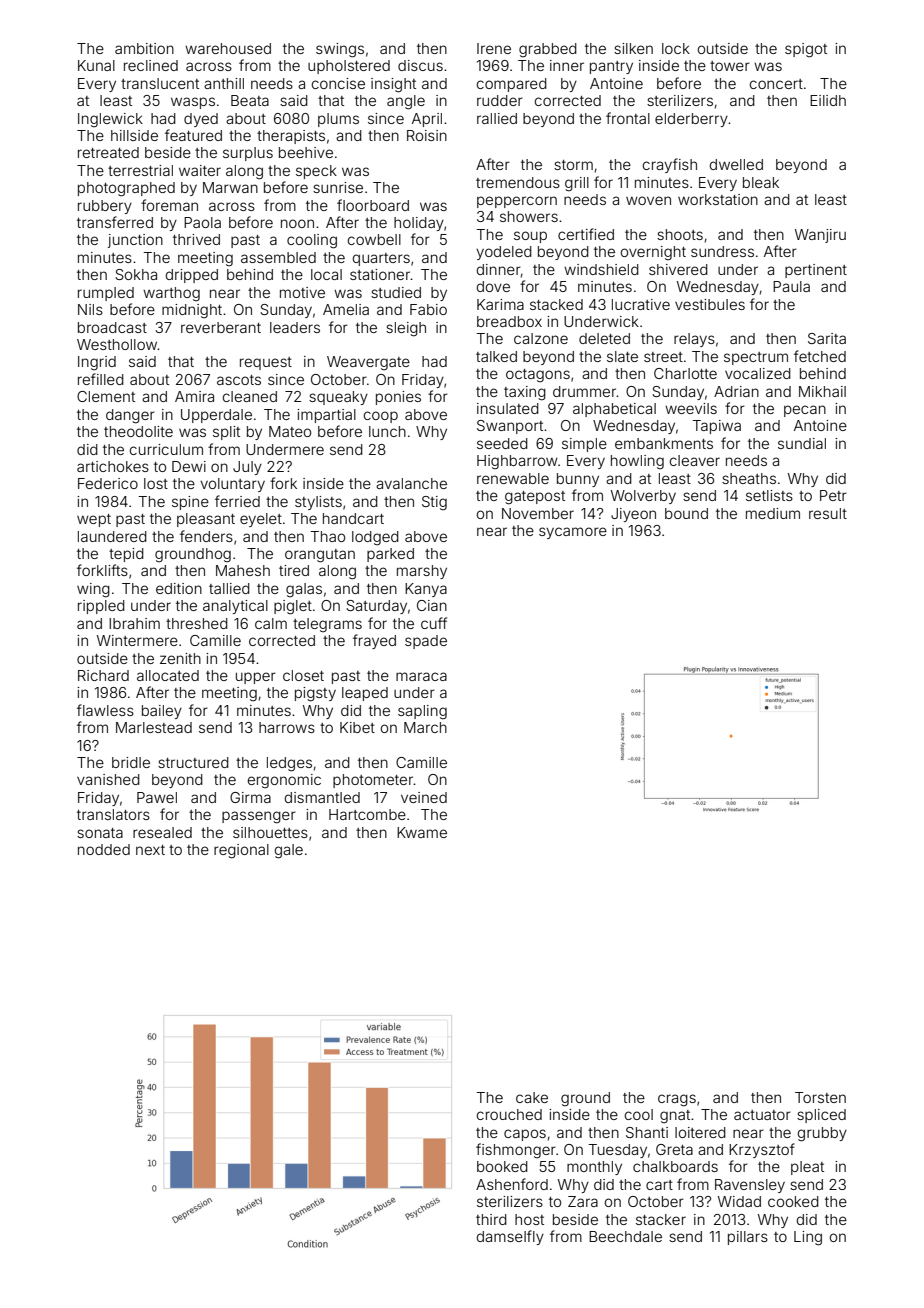  What do you see at coordinates (497, 118) in the screenshot?
I see `rallied` at bounding box center [497, 118].
